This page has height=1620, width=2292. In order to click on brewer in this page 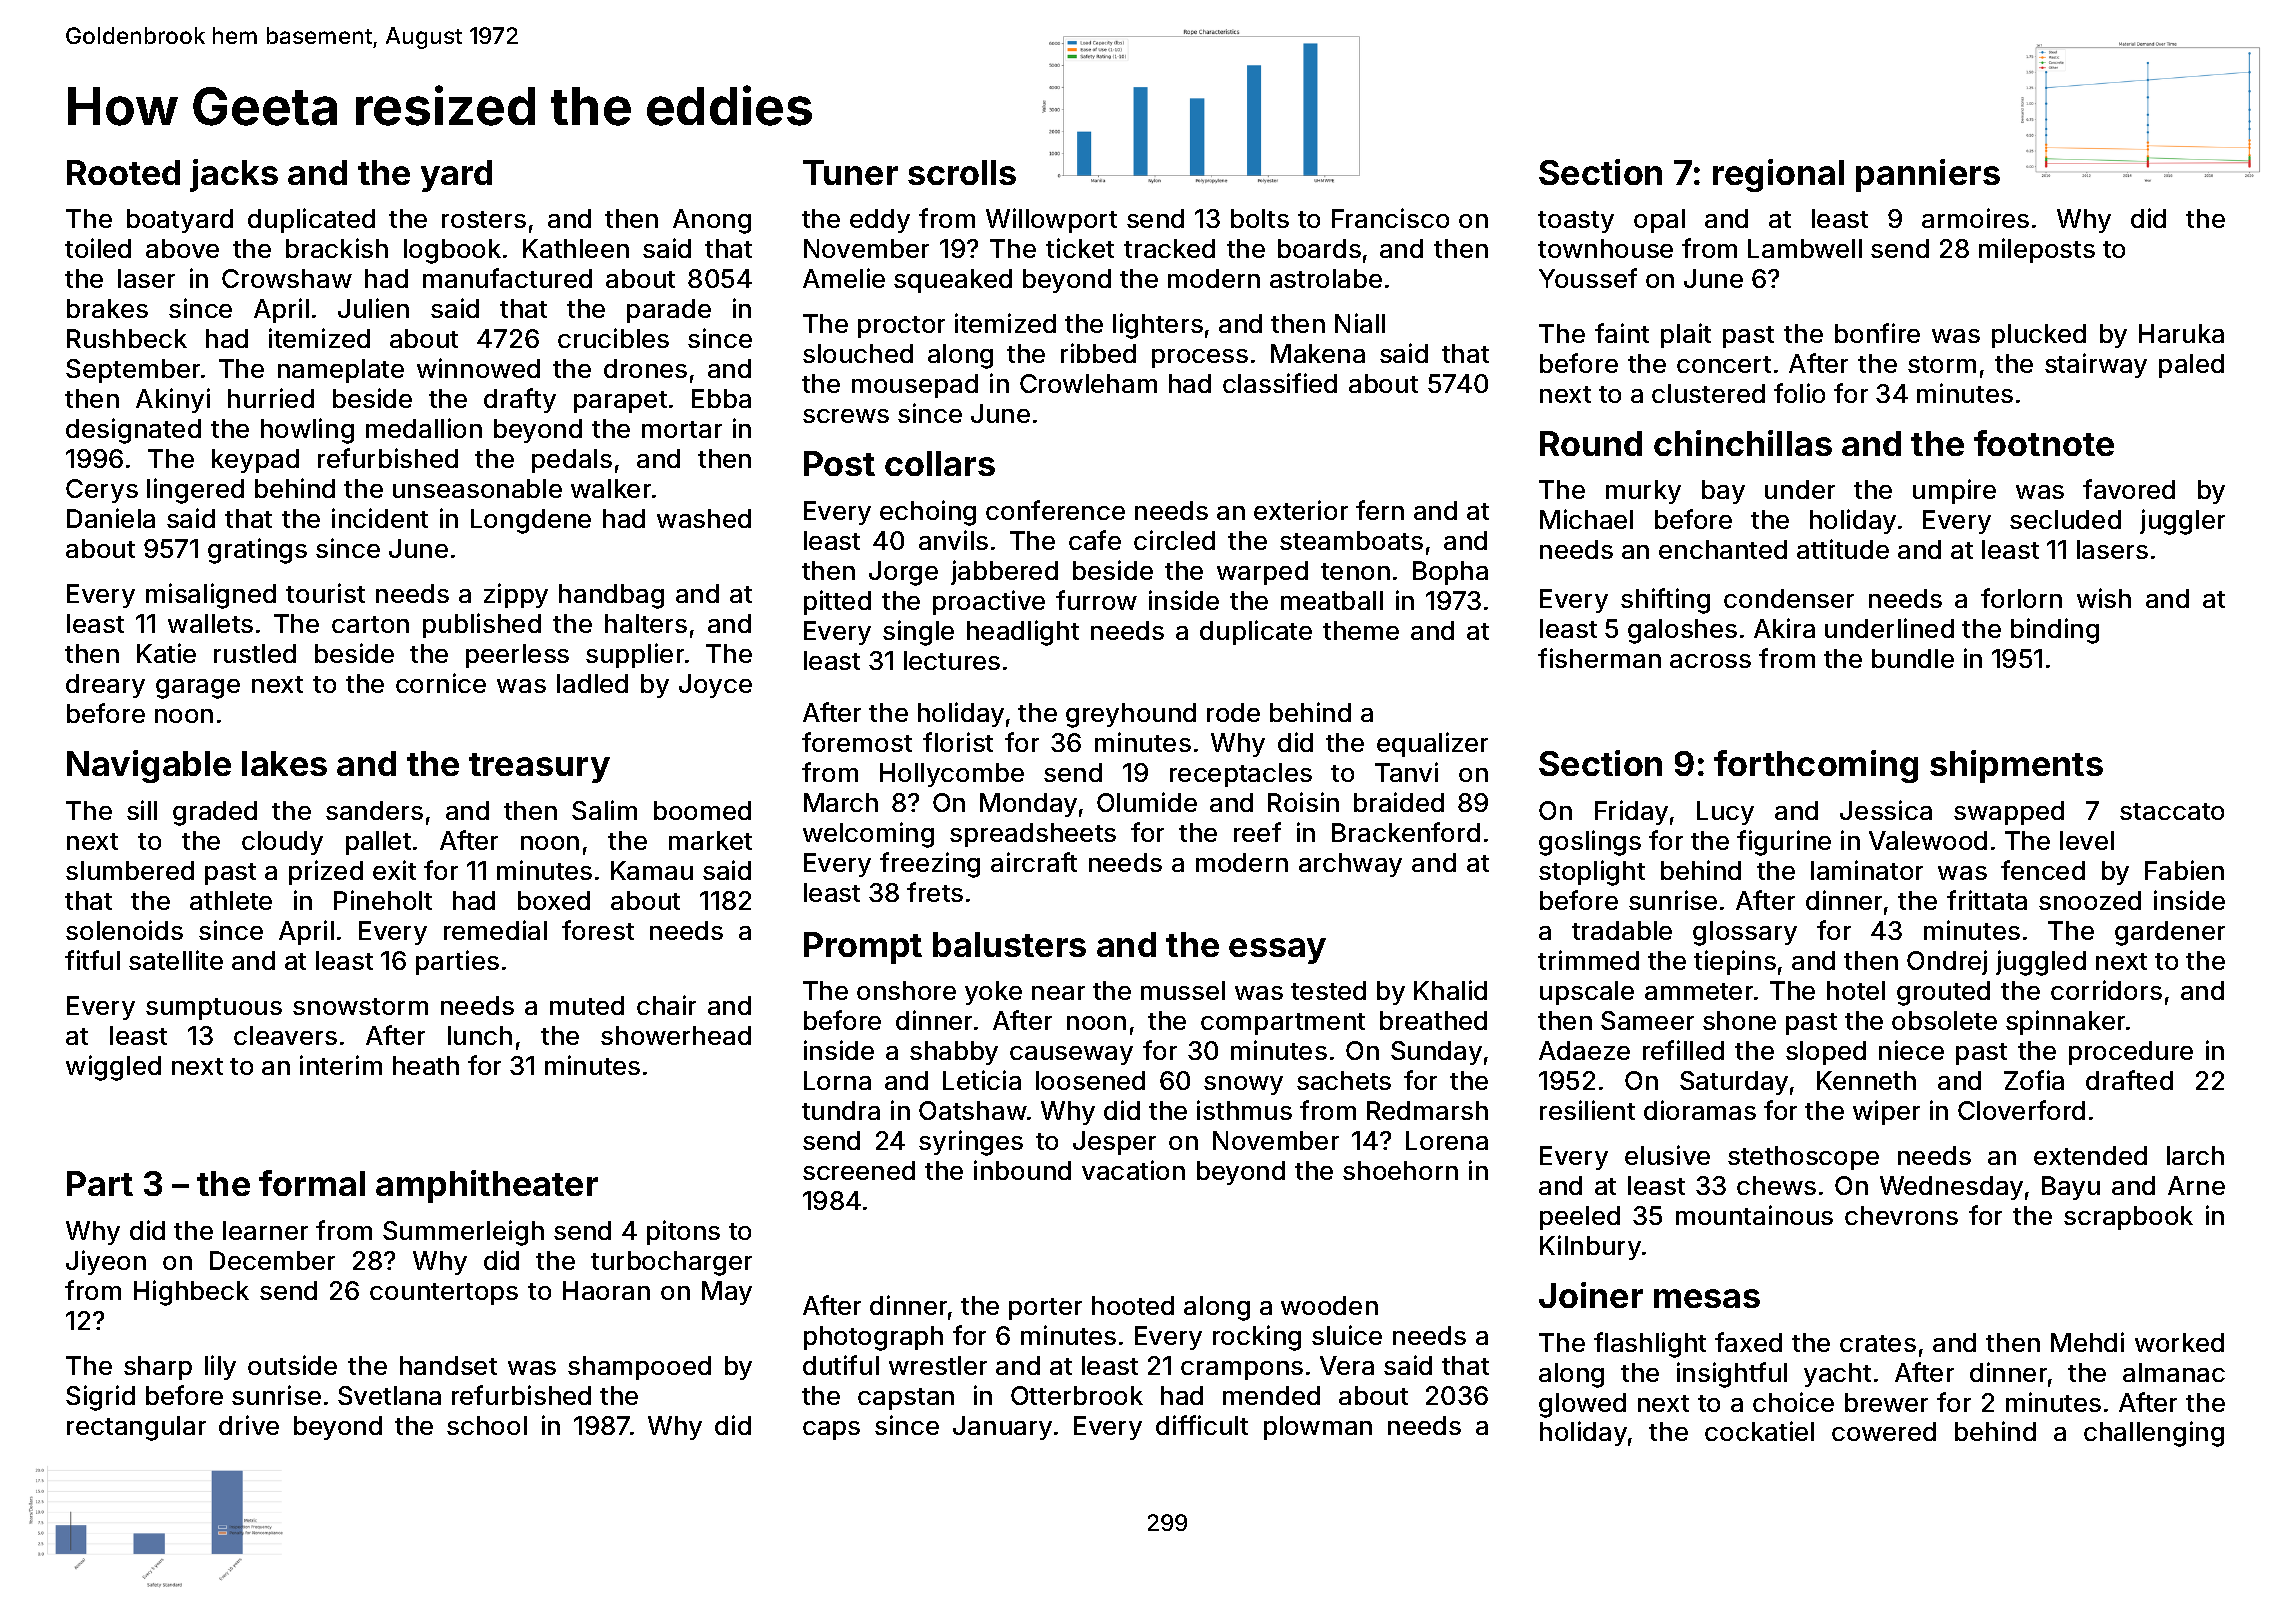, I will do `click(1886, 1402)`.
